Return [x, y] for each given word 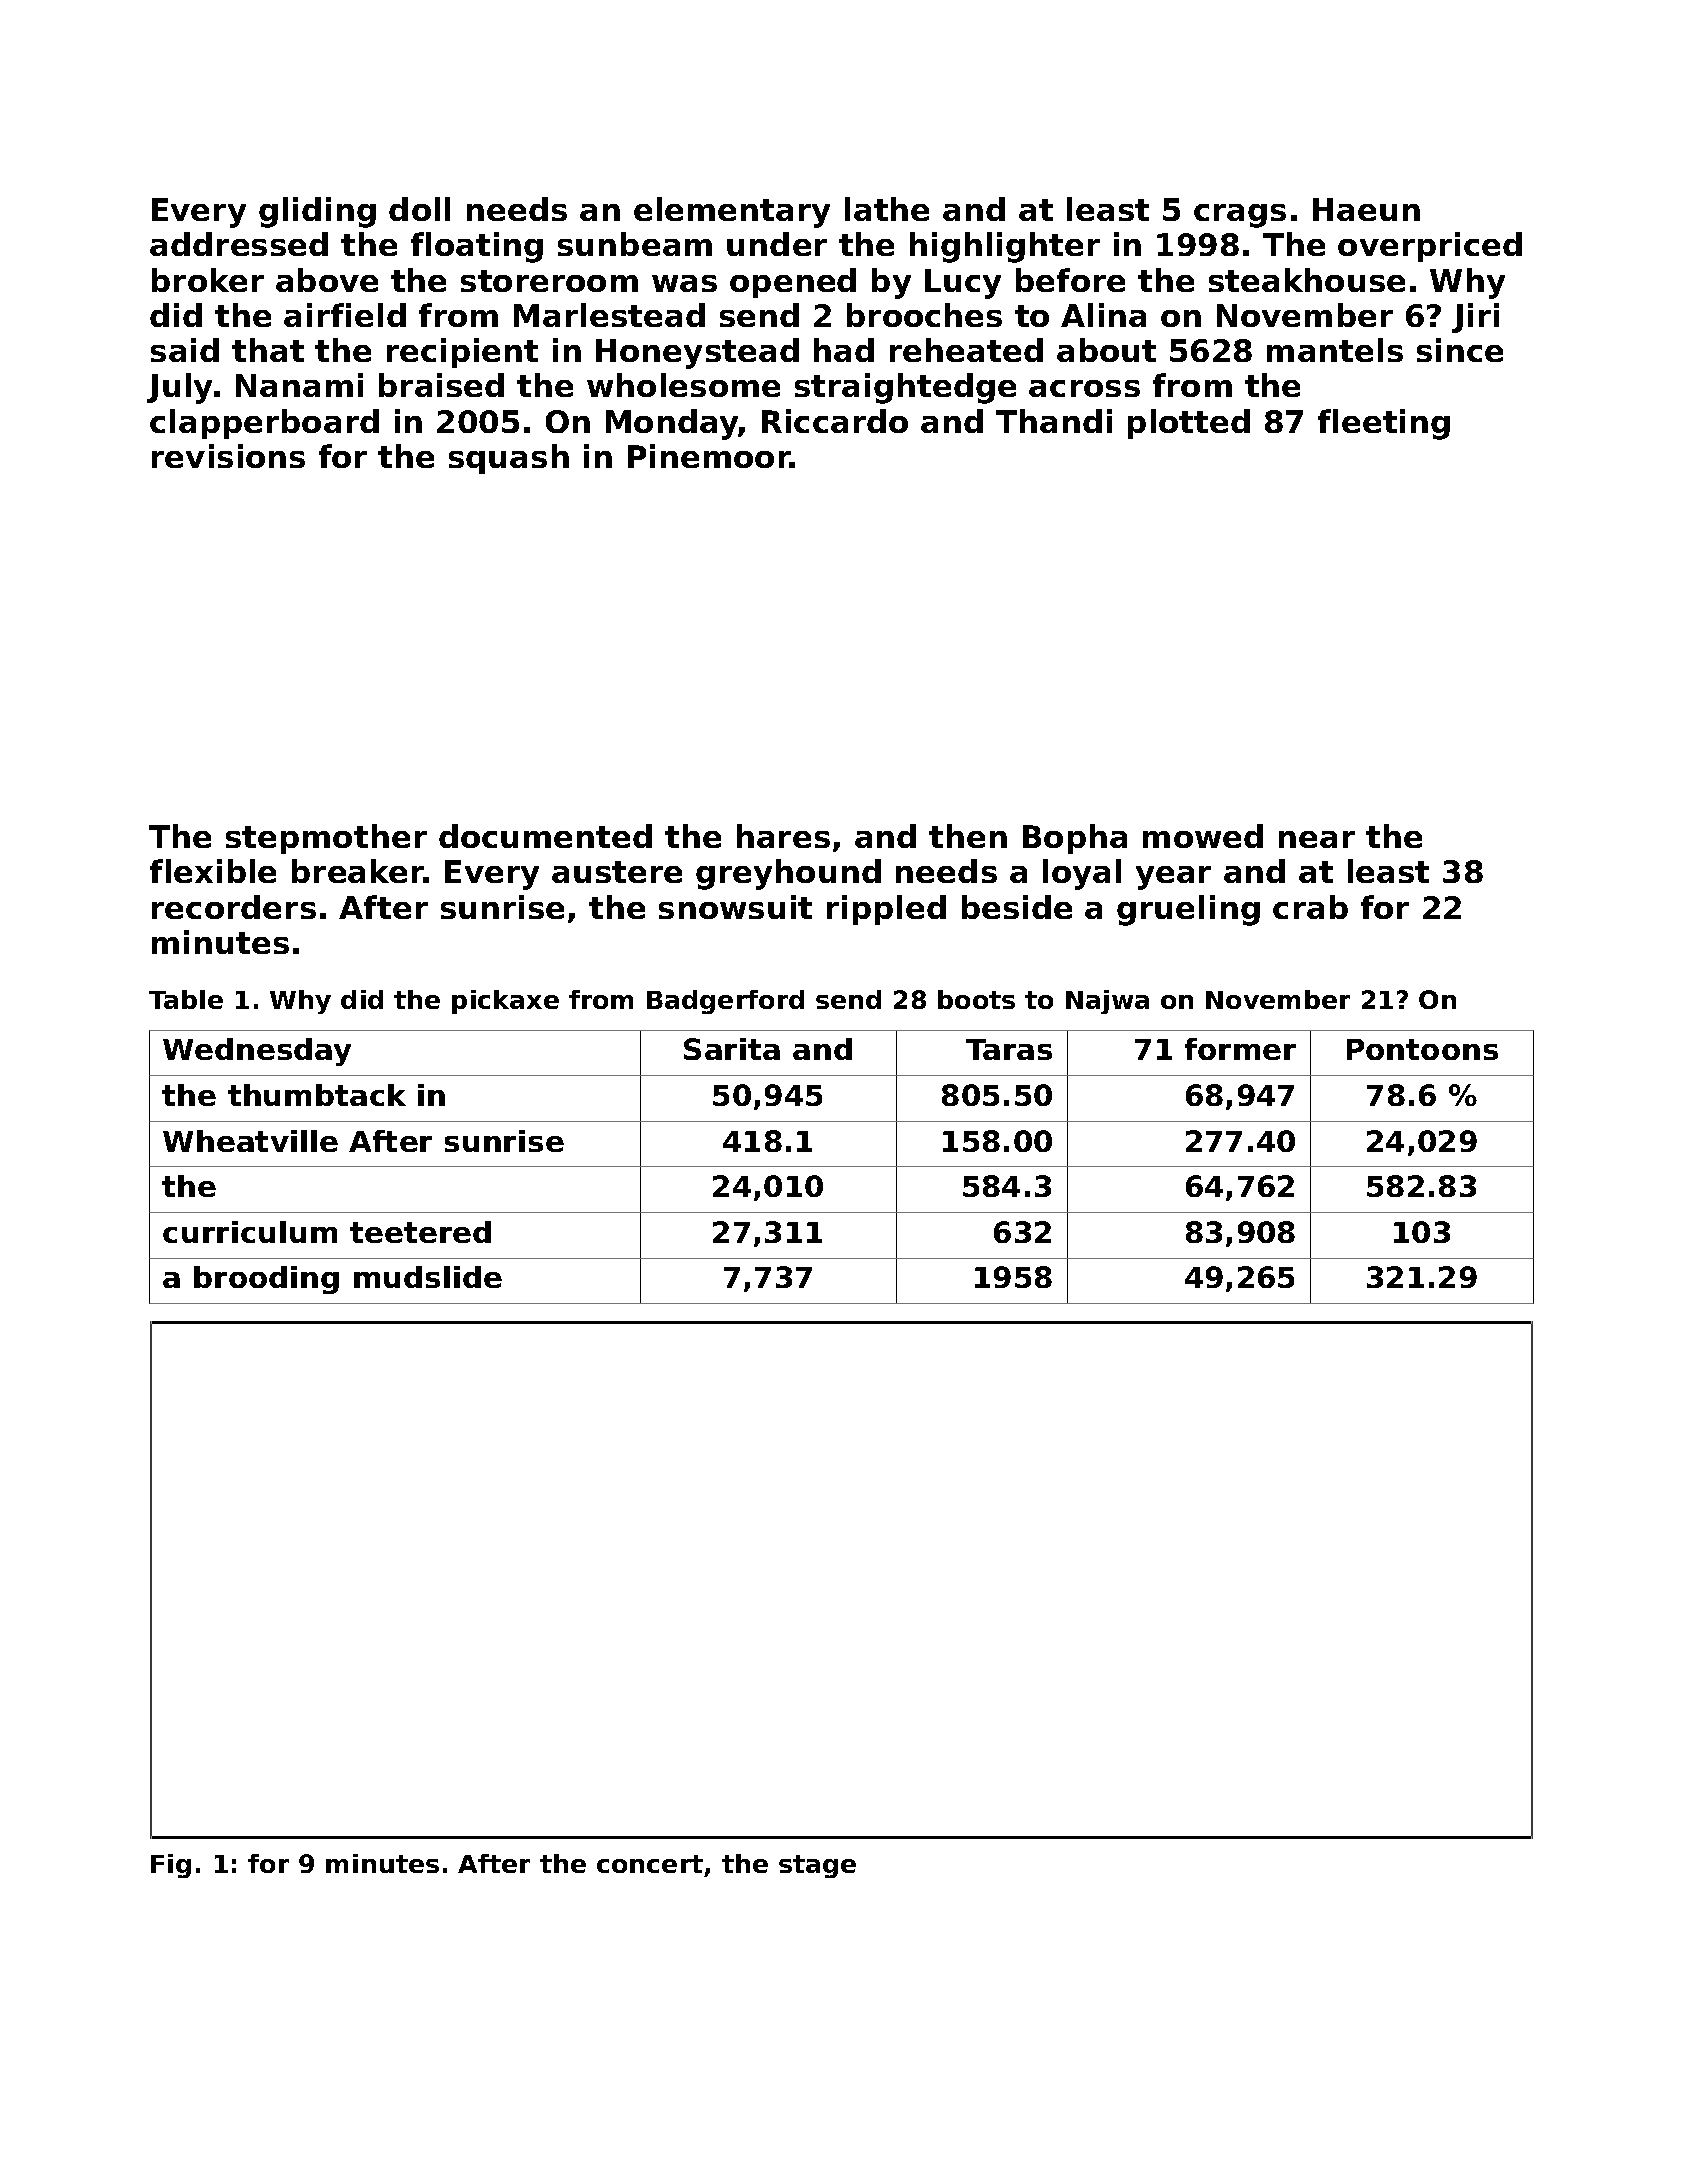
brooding [266, 1280]
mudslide [428, 1277]
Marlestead [609, 315]
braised [441, 385]
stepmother [326, 839]
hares [783, 836]
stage [817, 1866]
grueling [1188, 910]
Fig [171, 1866]
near [1317, 839]
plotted [1189, 424]
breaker [358, 871]
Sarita [732, 1049]
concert [650, 1864]
